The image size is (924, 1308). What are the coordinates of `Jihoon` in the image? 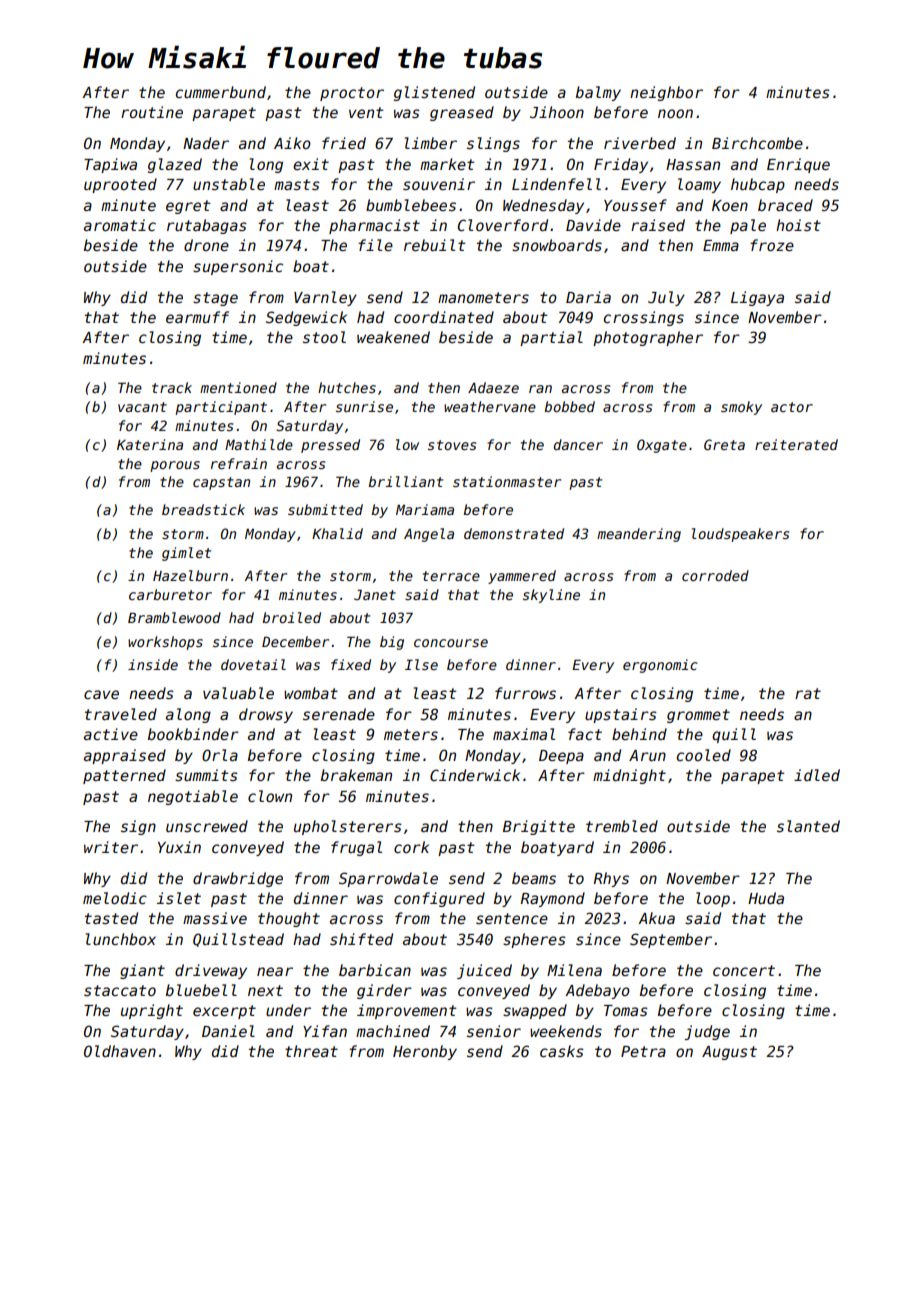 It's located at (557, 112).
